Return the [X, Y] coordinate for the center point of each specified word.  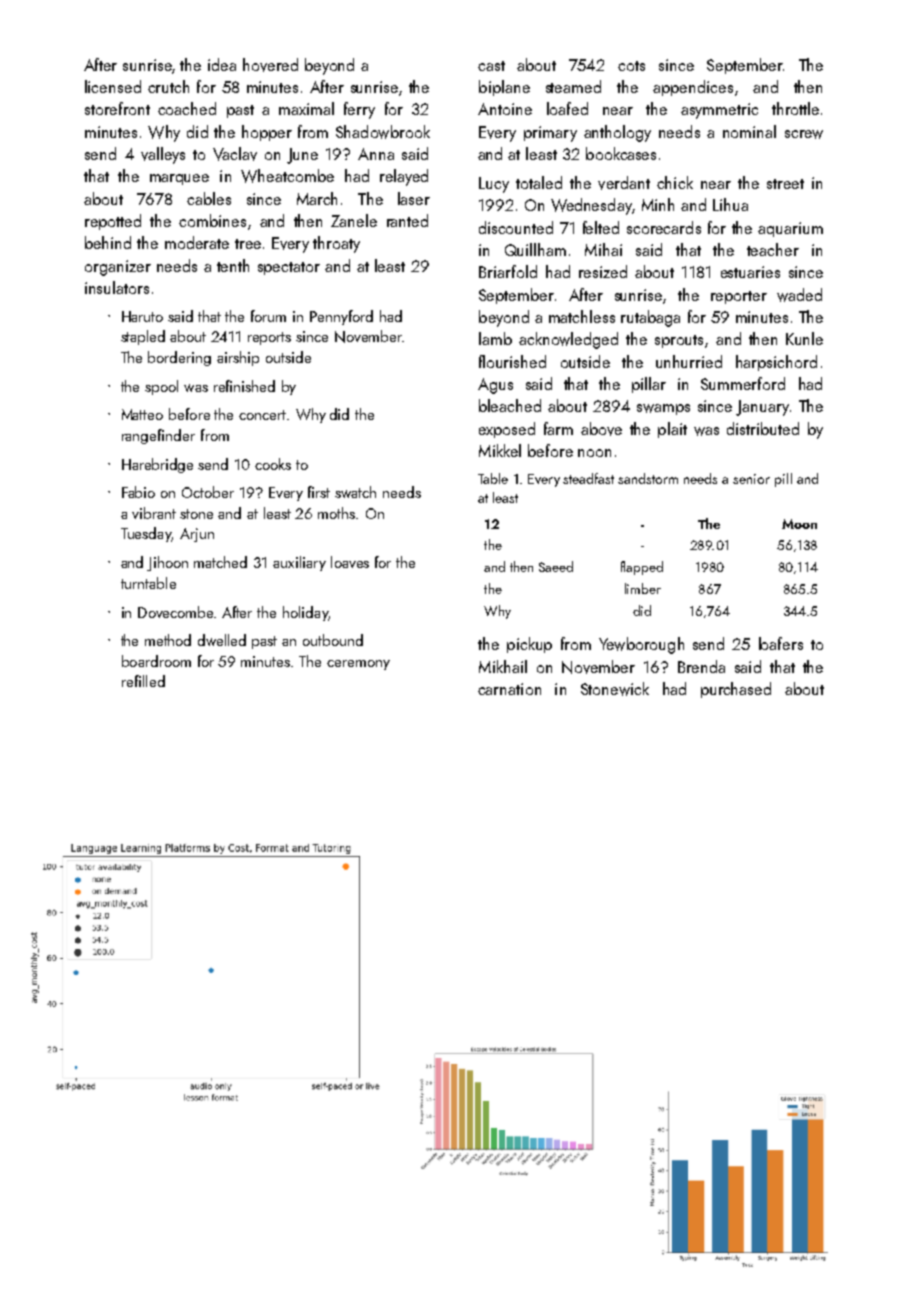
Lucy [494, 185]
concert [262, 415]
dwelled [222, 640]
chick [675, 182]
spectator [289, 268]
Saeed [556, 566]
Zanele [354, 220]
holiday [305, 613]
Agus [495, 386]
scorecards [664, 227]
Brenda [701, 666]
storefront [117, 108]
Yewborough [641, 645]
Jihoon [167, 563]
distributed [763, 428]
